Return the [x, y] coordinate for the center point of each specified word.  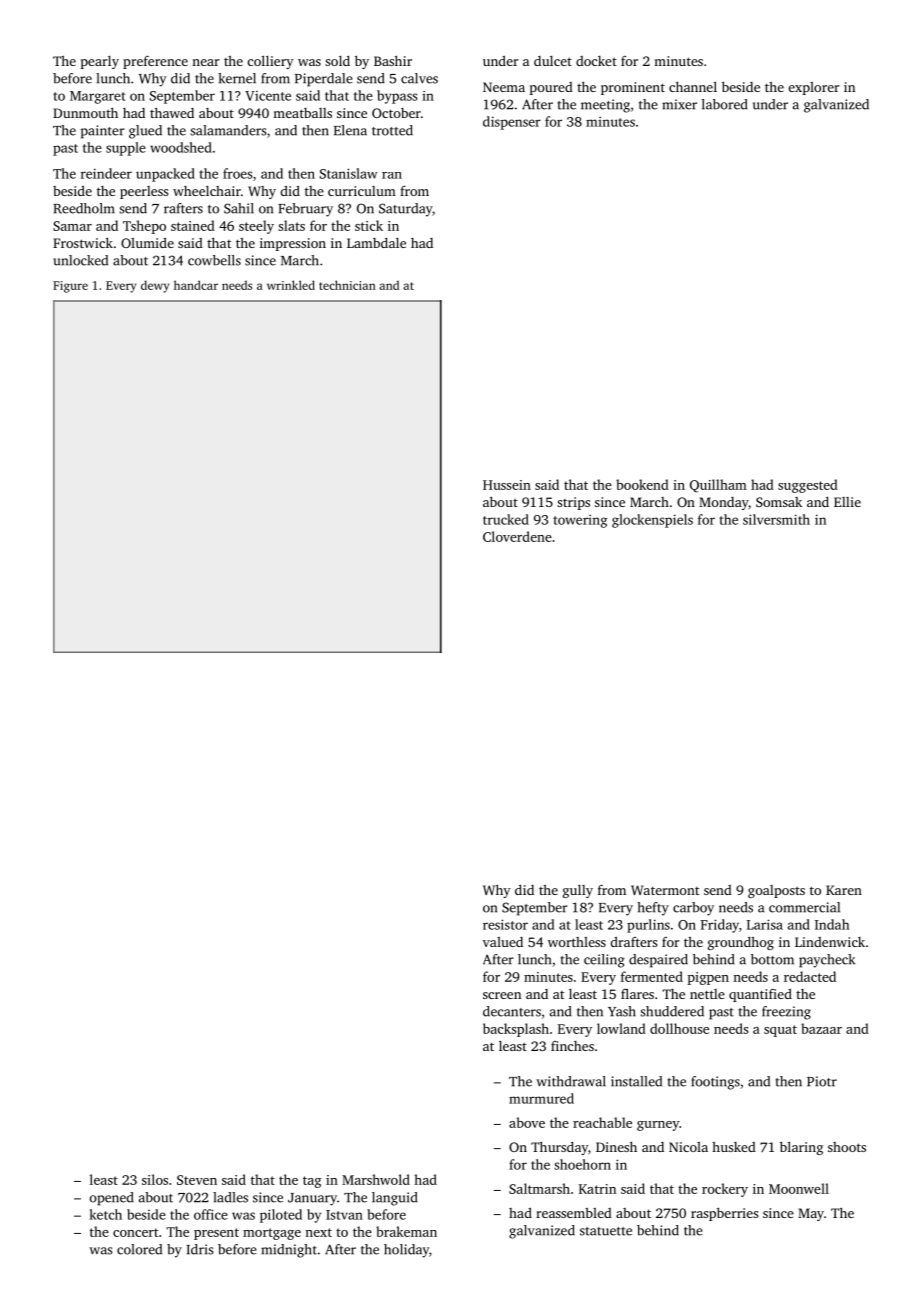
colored [139, 1249]
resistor [505, 924]
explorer [814, 88]
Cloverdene [517, 536]
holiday [406, 1251]
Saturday [405, 210]
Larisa [765, 924]
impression [293, 244]
